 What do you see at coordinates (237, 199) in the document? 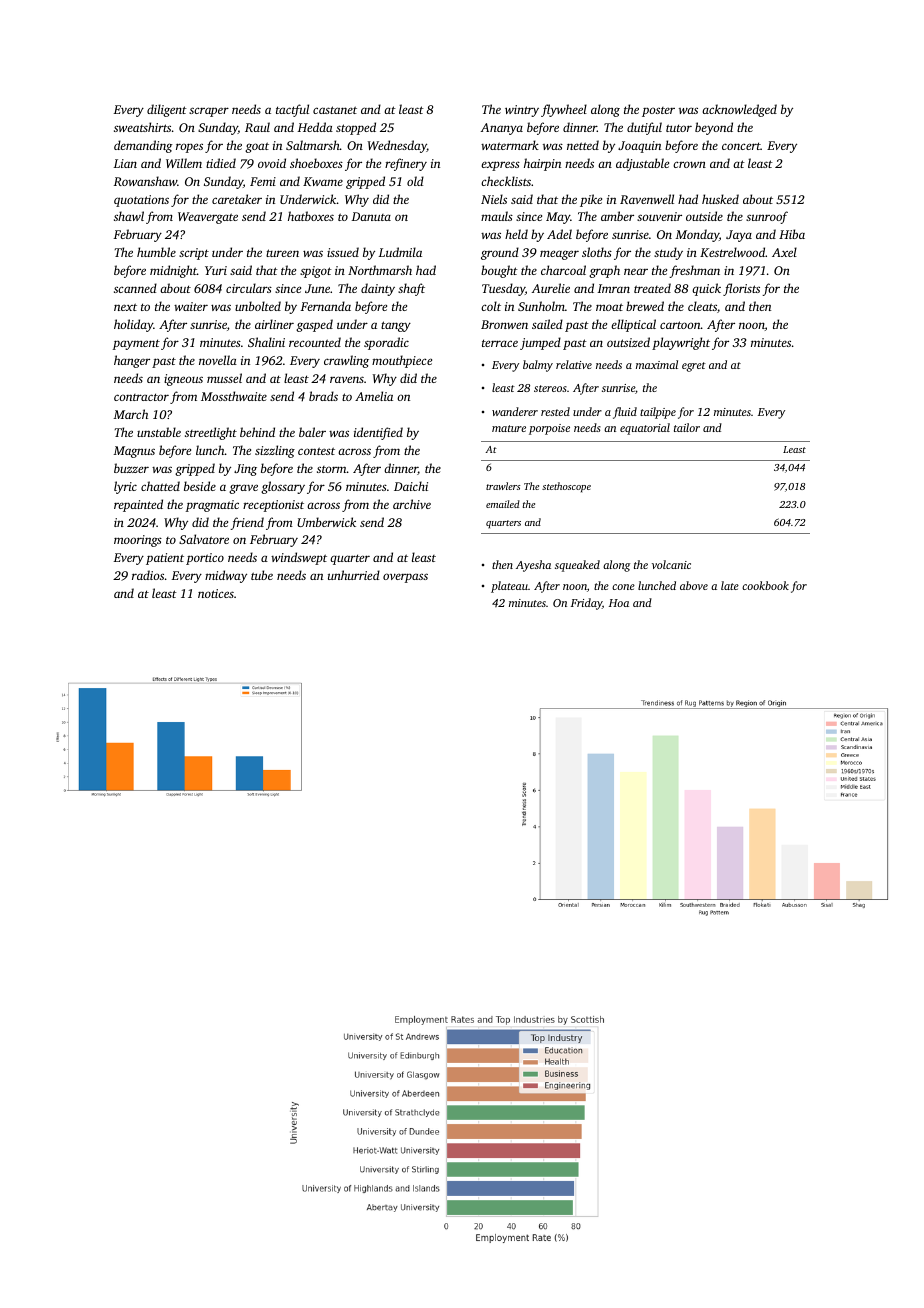
I see `caretaker` at bounding box center [237, 199].
